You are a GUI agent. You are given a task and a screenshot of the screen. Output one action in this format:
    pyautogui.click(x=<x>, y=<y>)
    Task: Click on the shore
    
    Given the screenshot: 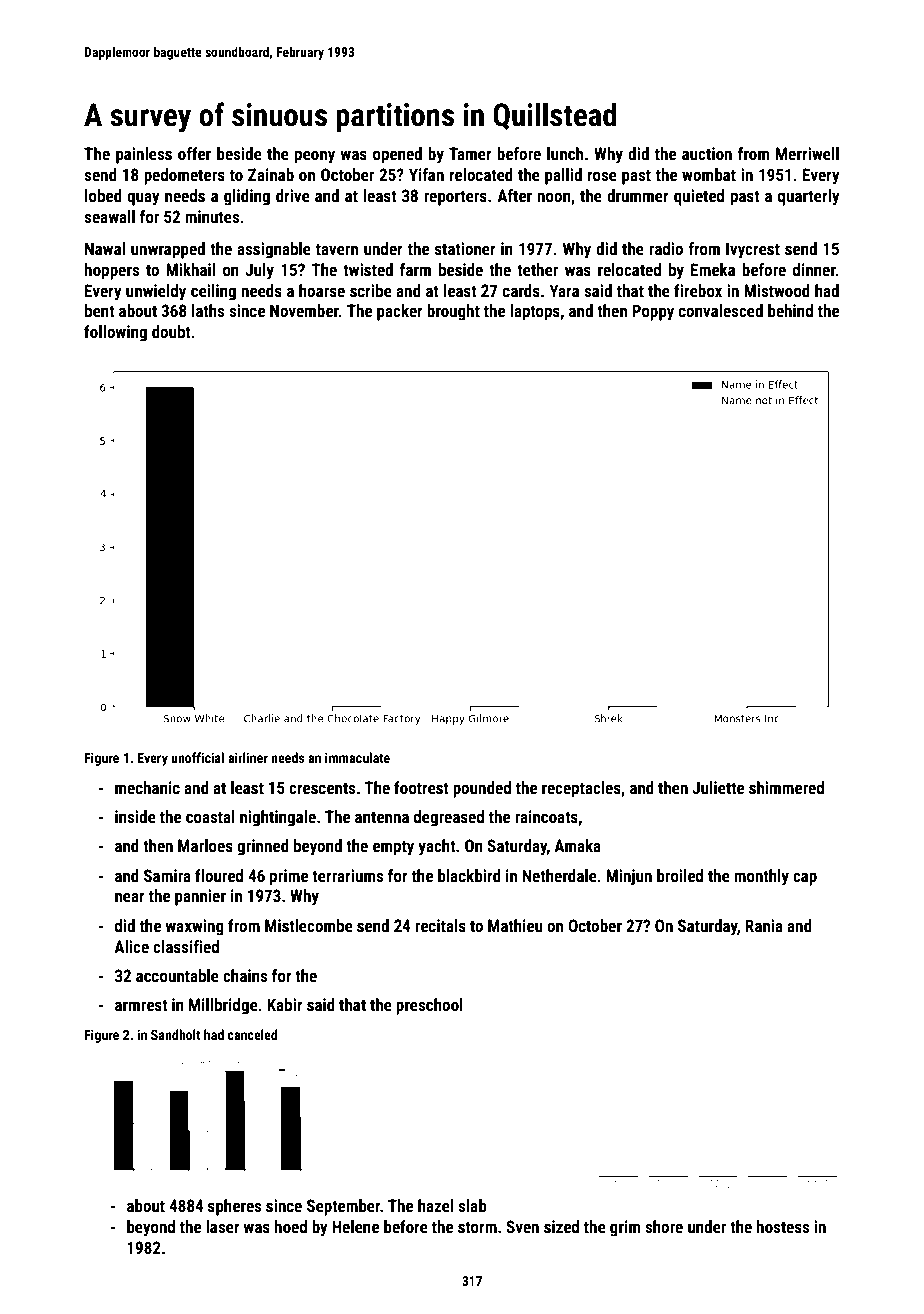 What is the action you would take?
    pyautogui.click(x=664, y=1226)
